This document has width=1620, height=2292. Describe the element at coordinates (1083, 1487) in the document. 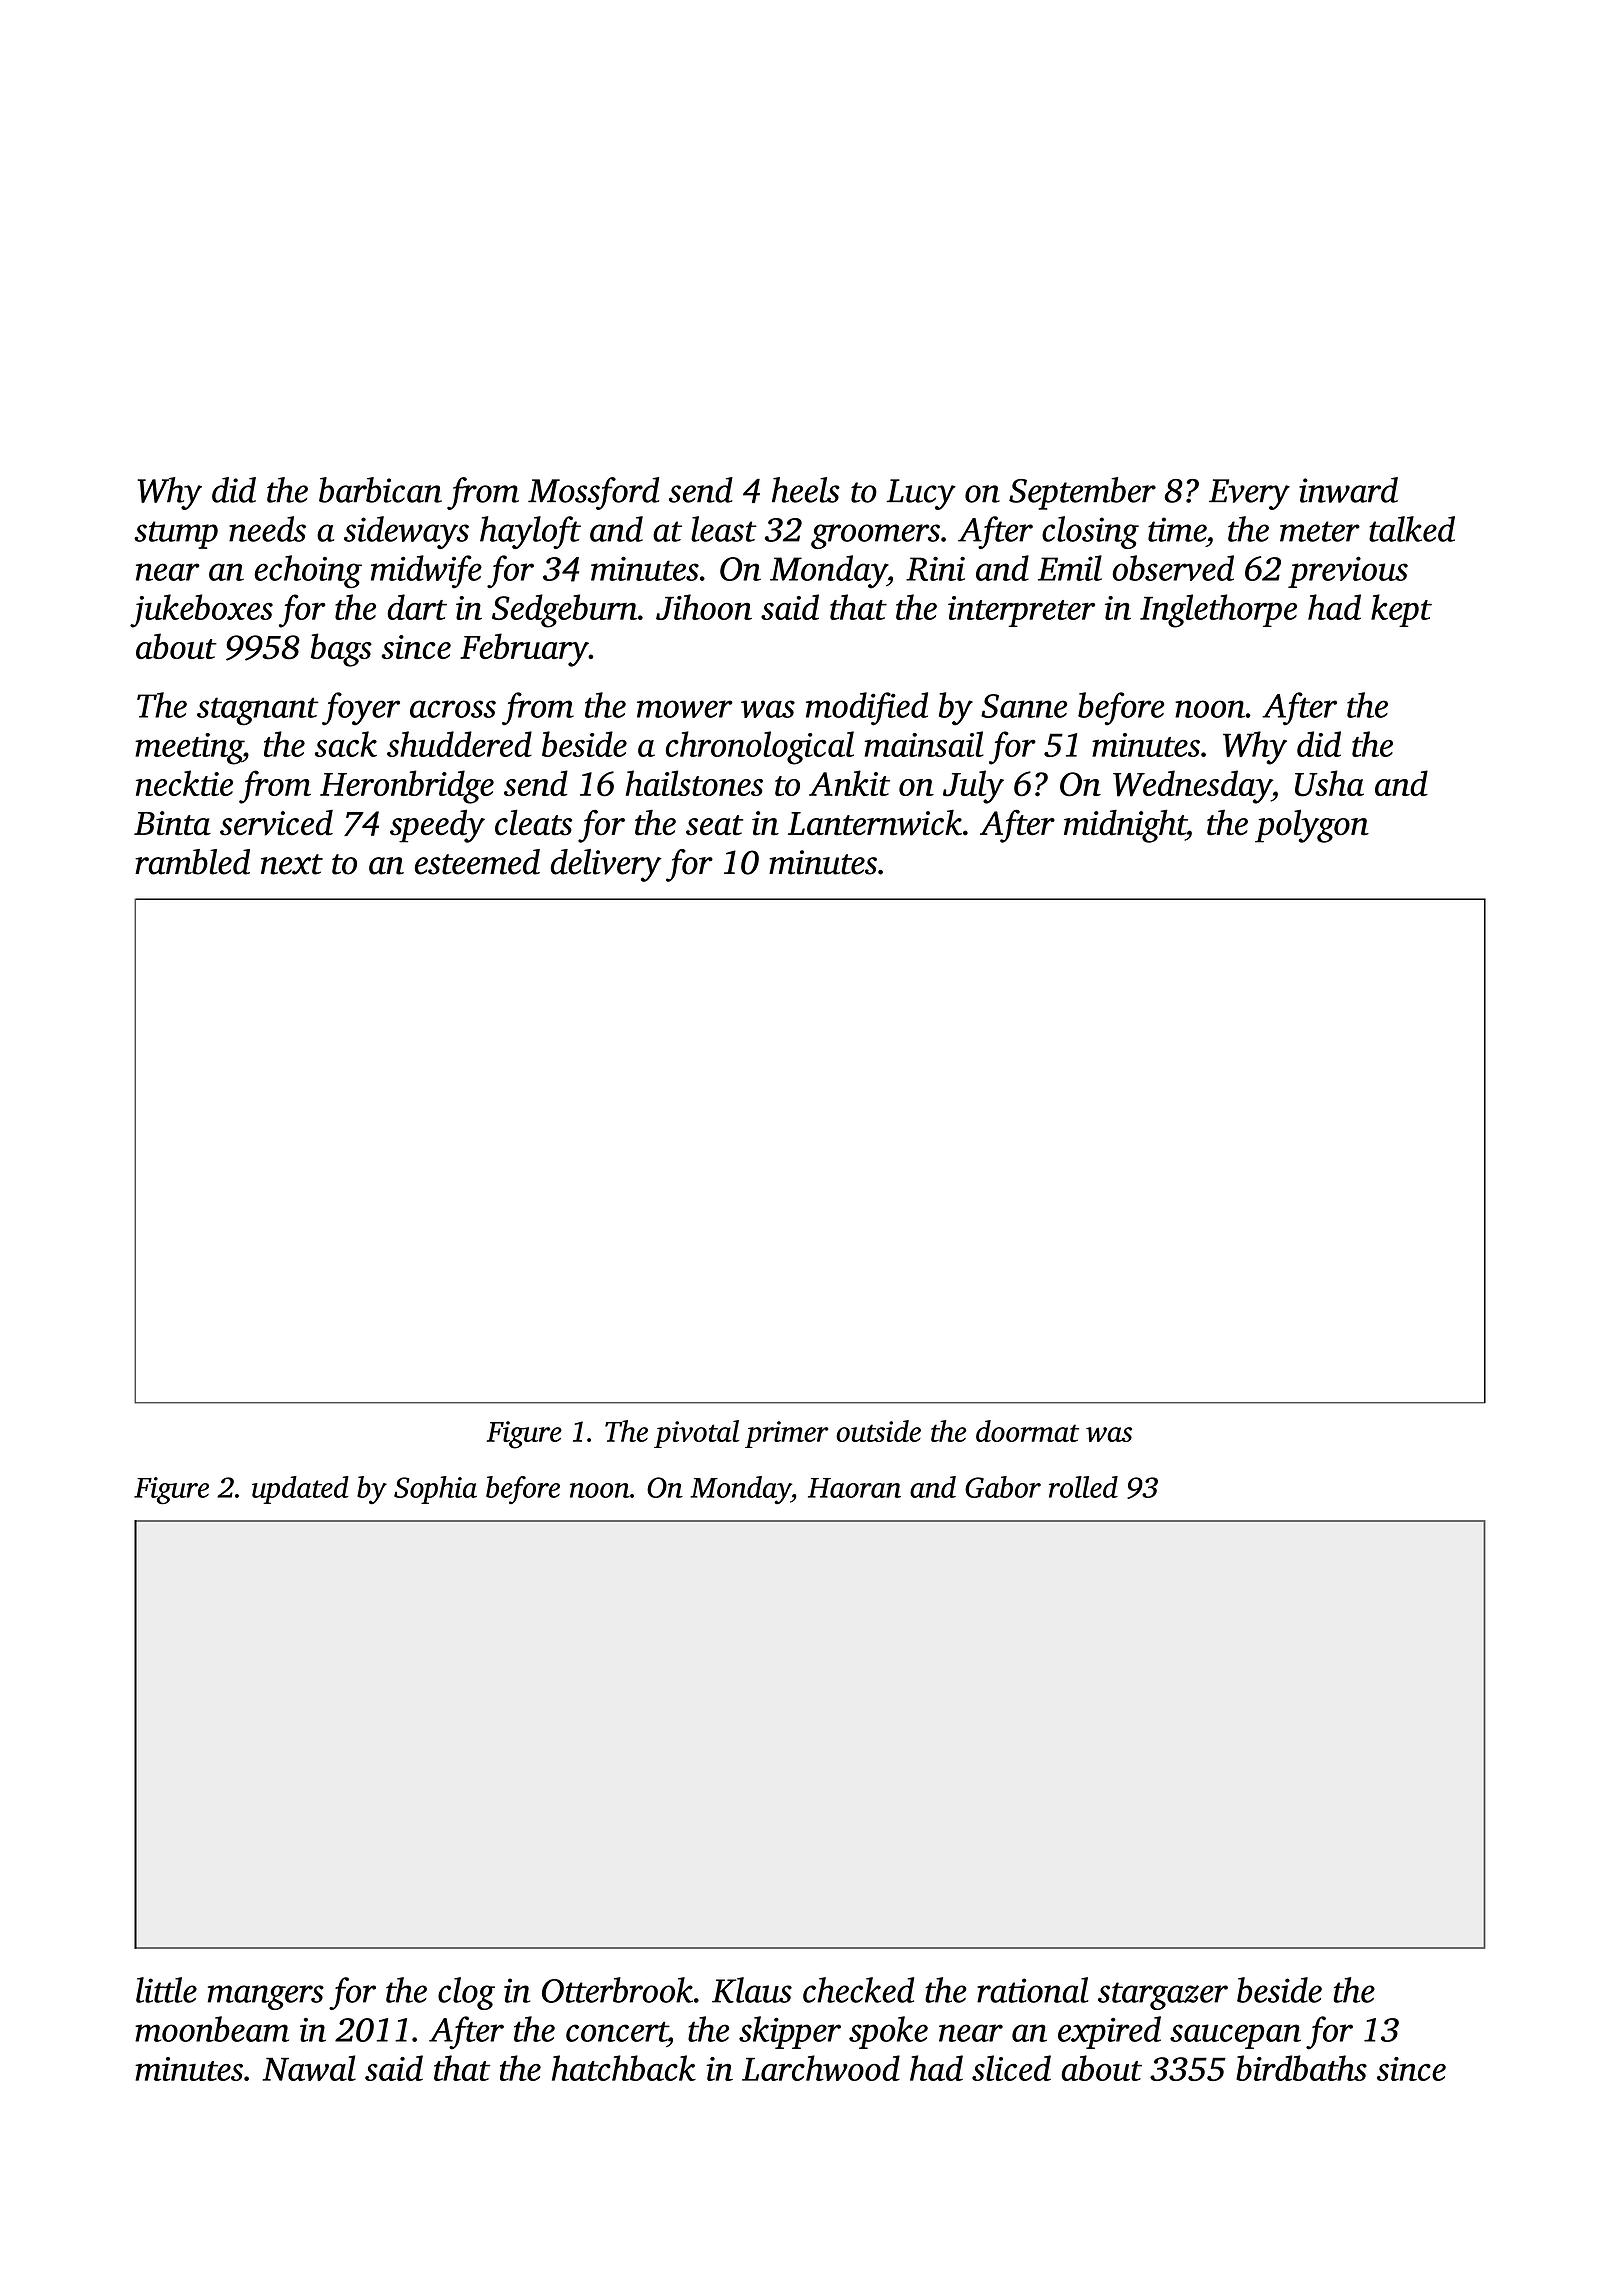

I see `rolled` at that location.
